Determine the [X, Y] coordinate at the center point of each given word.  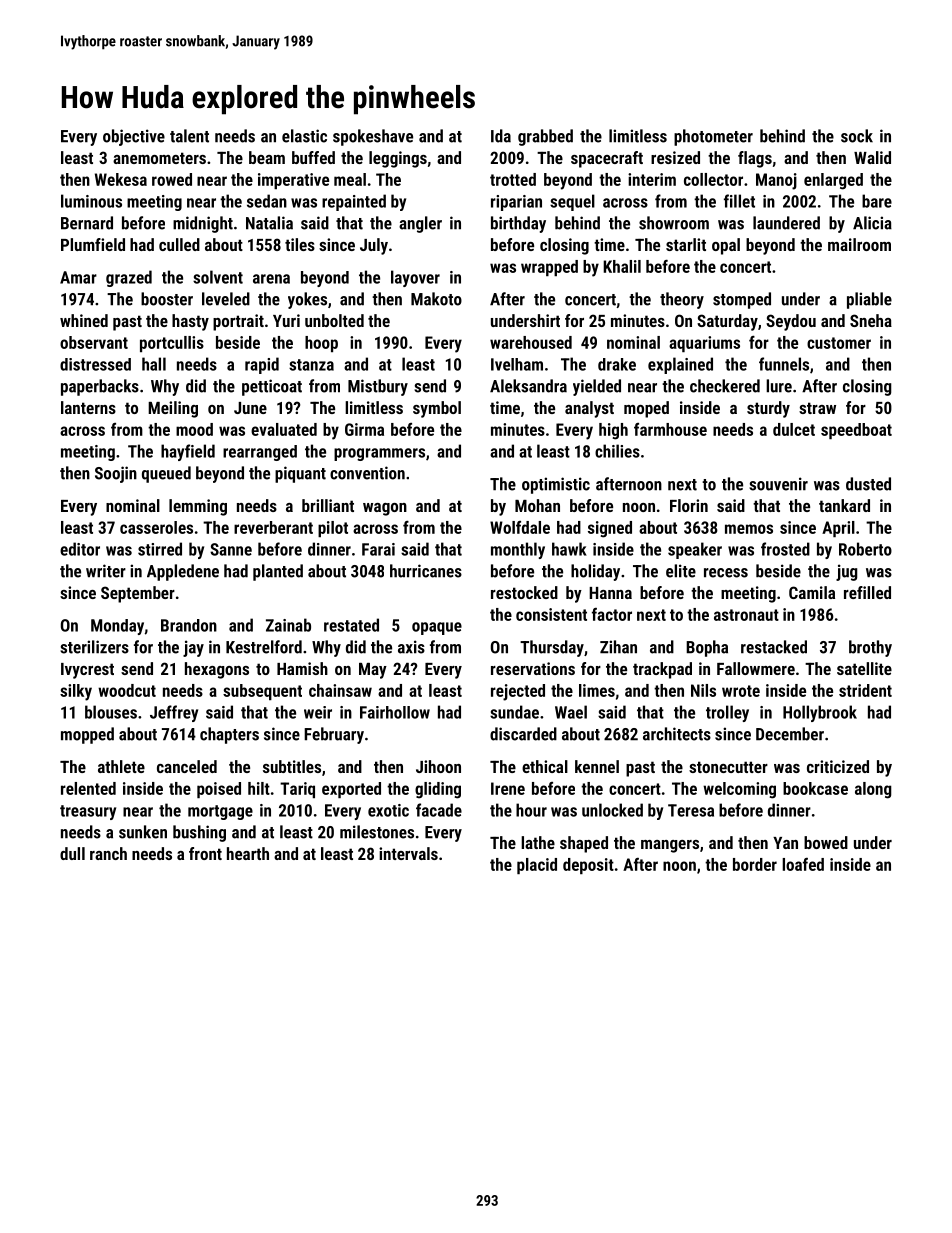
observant [94, 342]
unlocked [612, 810]
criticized [838, 766]
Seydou [791, 322]
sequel [572, 202]
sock [857, 136]
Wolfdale [520, 527]
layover [415, 278]
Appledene [183, 572]
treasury [88, 812]
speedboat [856, 431]
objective [134, 137]
